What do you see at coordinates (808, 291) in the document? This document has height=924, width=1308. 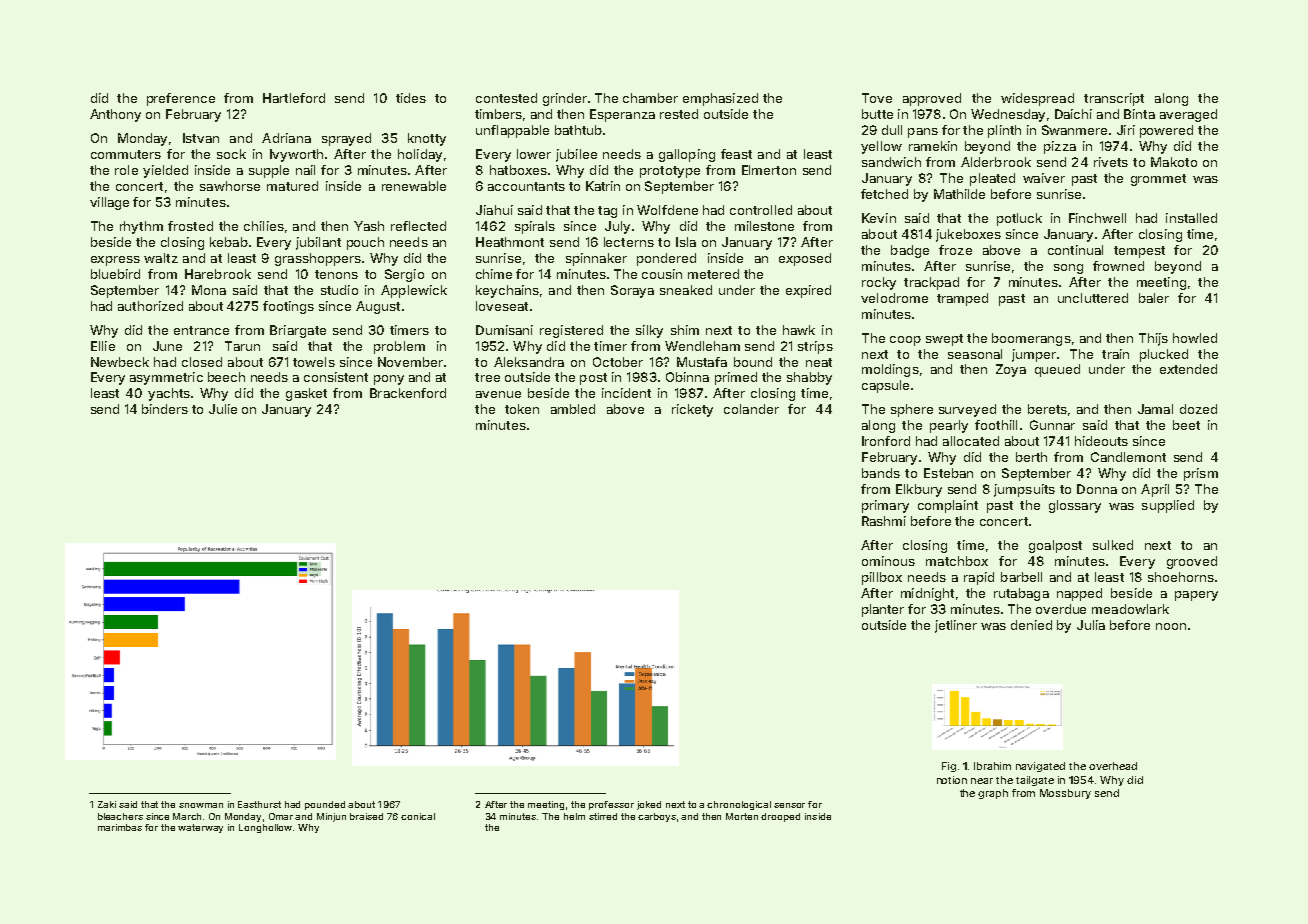 I see `expired` at bounding box center [808, 291].
